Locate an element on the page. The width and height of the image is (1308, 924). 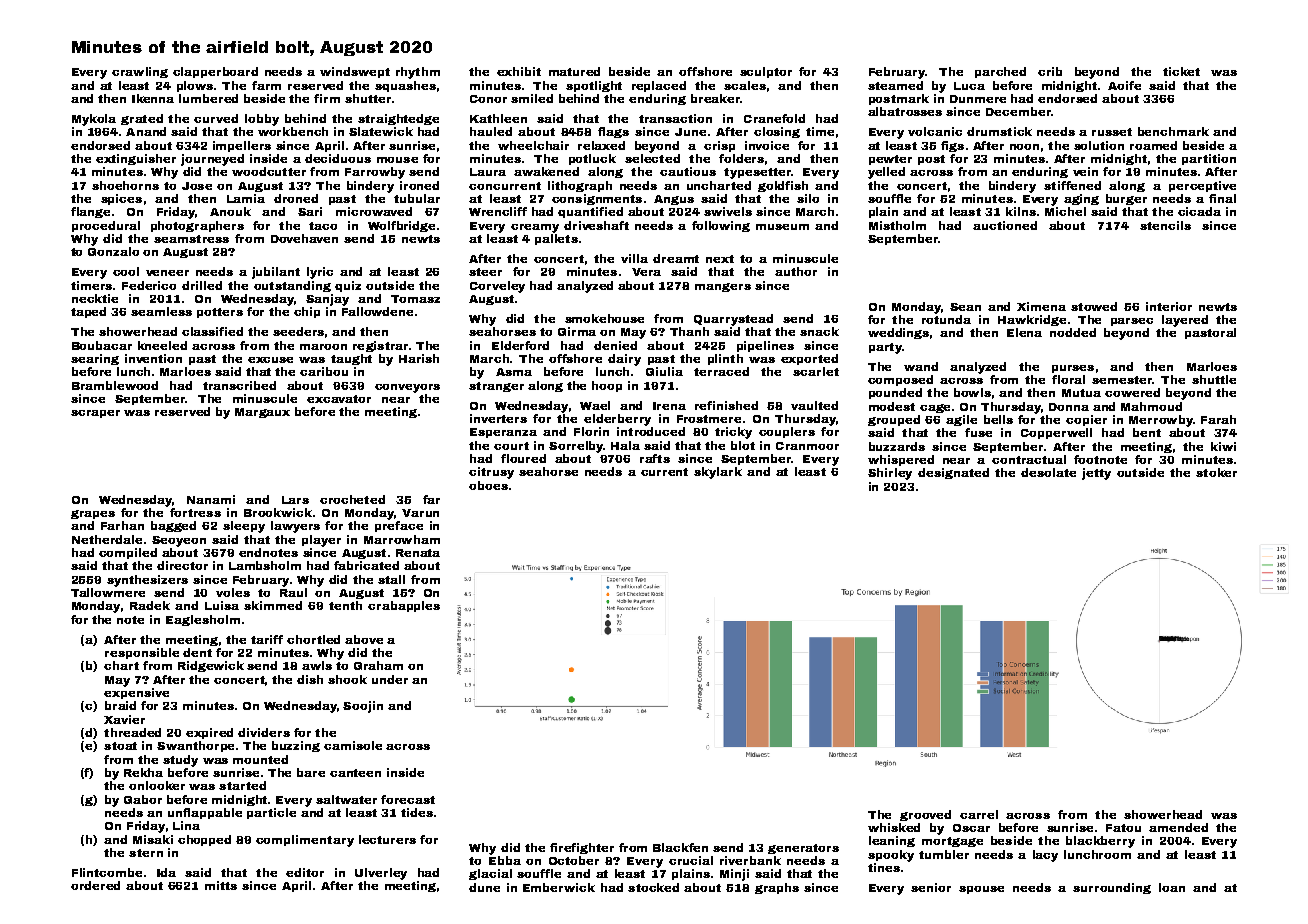
Nanami is located at coordinates (211, 499).
